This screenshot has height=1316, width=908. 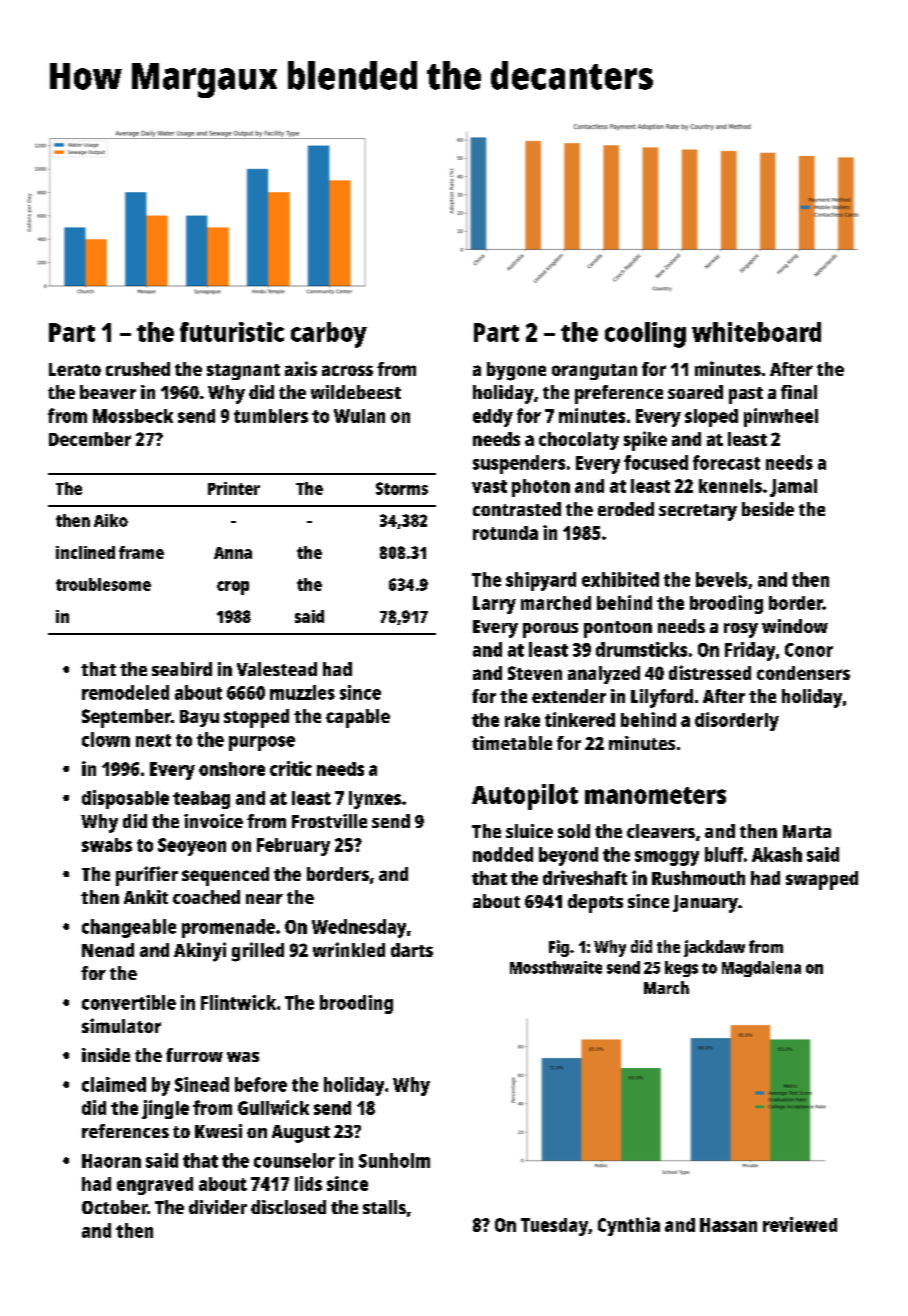 What do you see at coordinates (529, 831) in the screenshot?
I see `sluice` at bounding box center [529, 831].
